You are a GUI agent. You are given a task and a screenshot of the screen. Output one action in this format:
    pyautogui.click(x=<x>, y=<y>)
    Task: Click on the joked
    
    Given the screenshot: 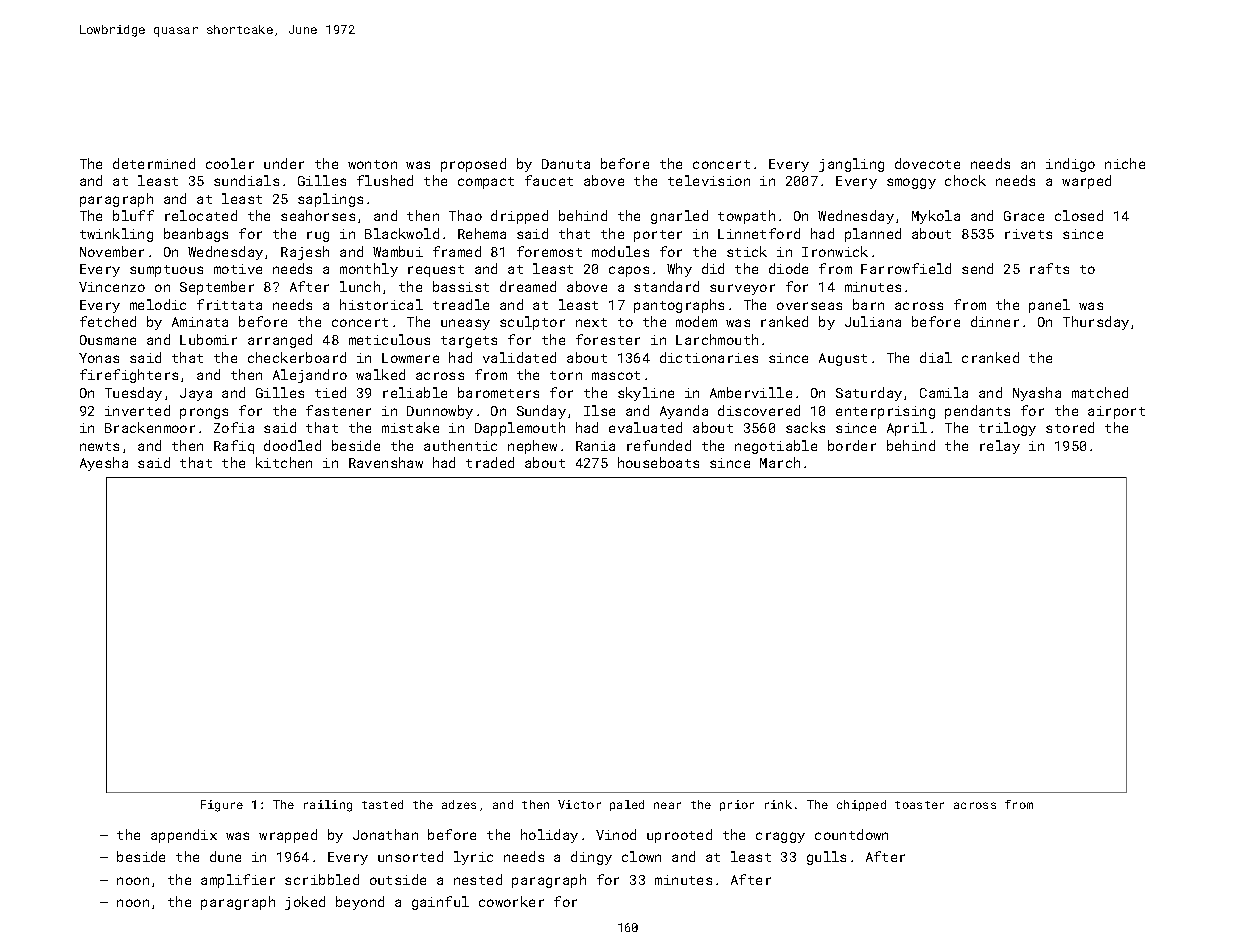 What is the action you would take?
    pyautogui.click(x=305, y=903)
